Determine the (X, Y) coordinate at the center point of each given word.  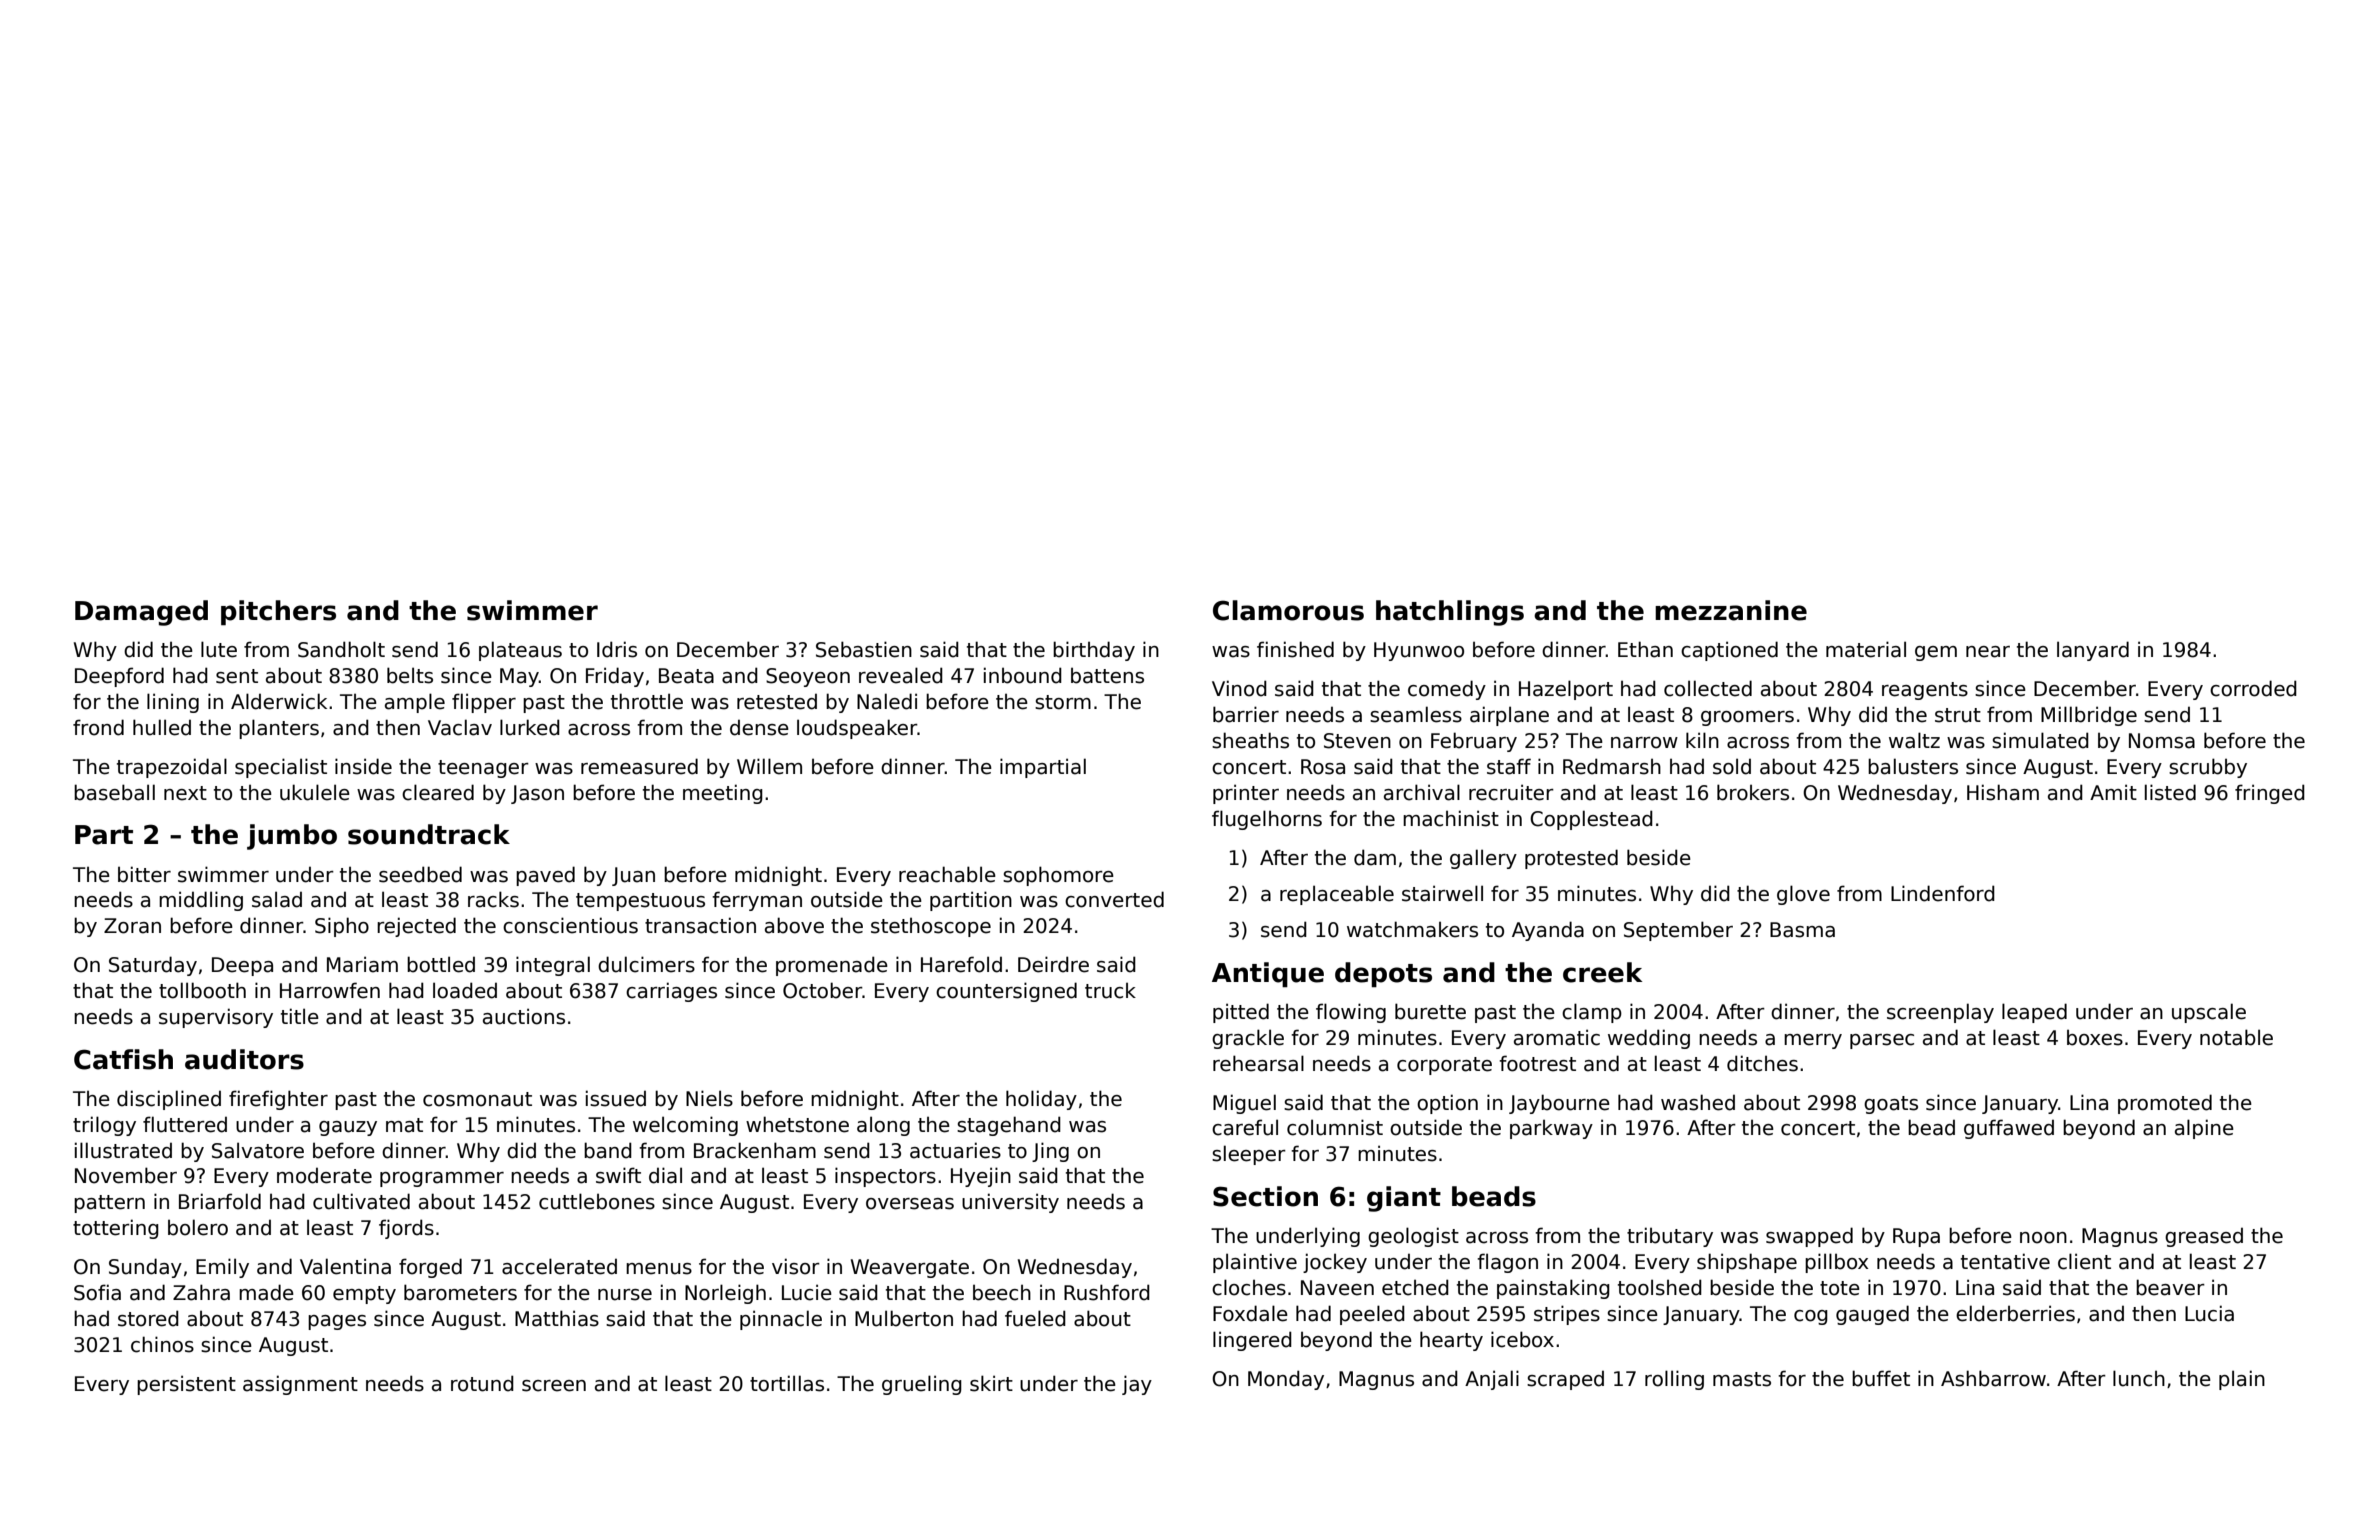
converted (1114, 899)
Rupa (1916, 1237)
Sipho (342, 927)
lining (173, 703)
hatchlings (1450, 613)
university (1010, 1203)
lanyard (2093, 651)
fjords (406, 1229)
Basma (1802, 930)
